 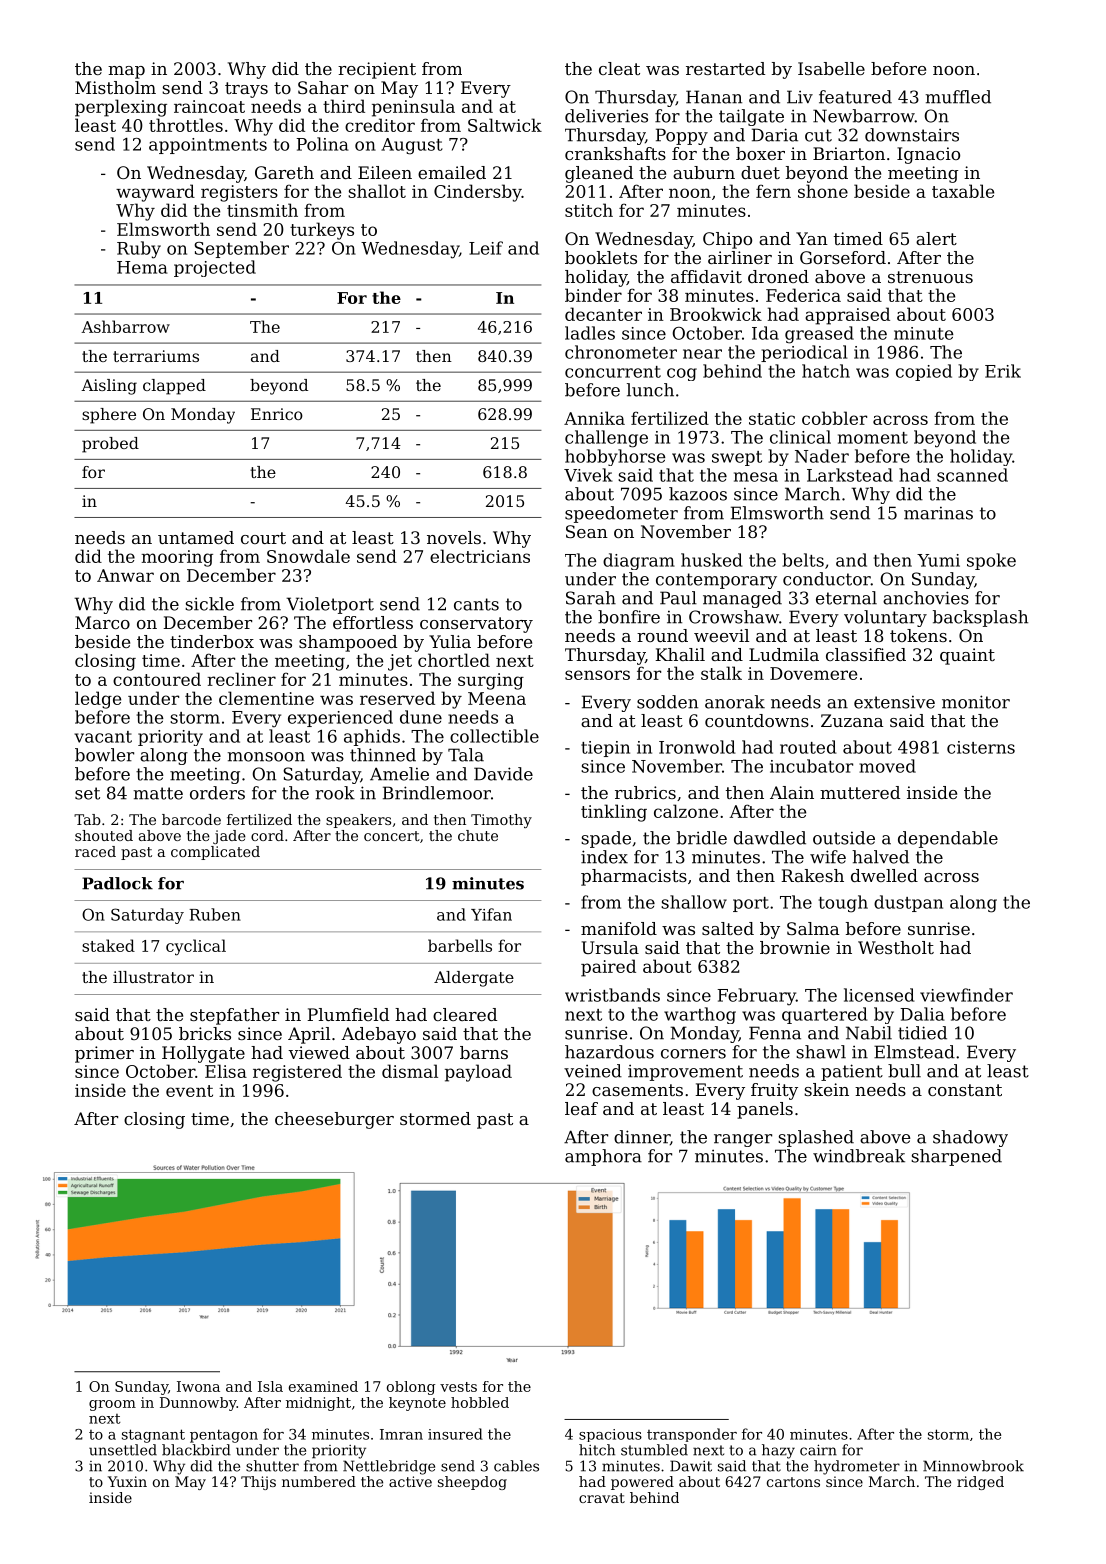 I want to click on dustpan, so click(x=908, y=903).
